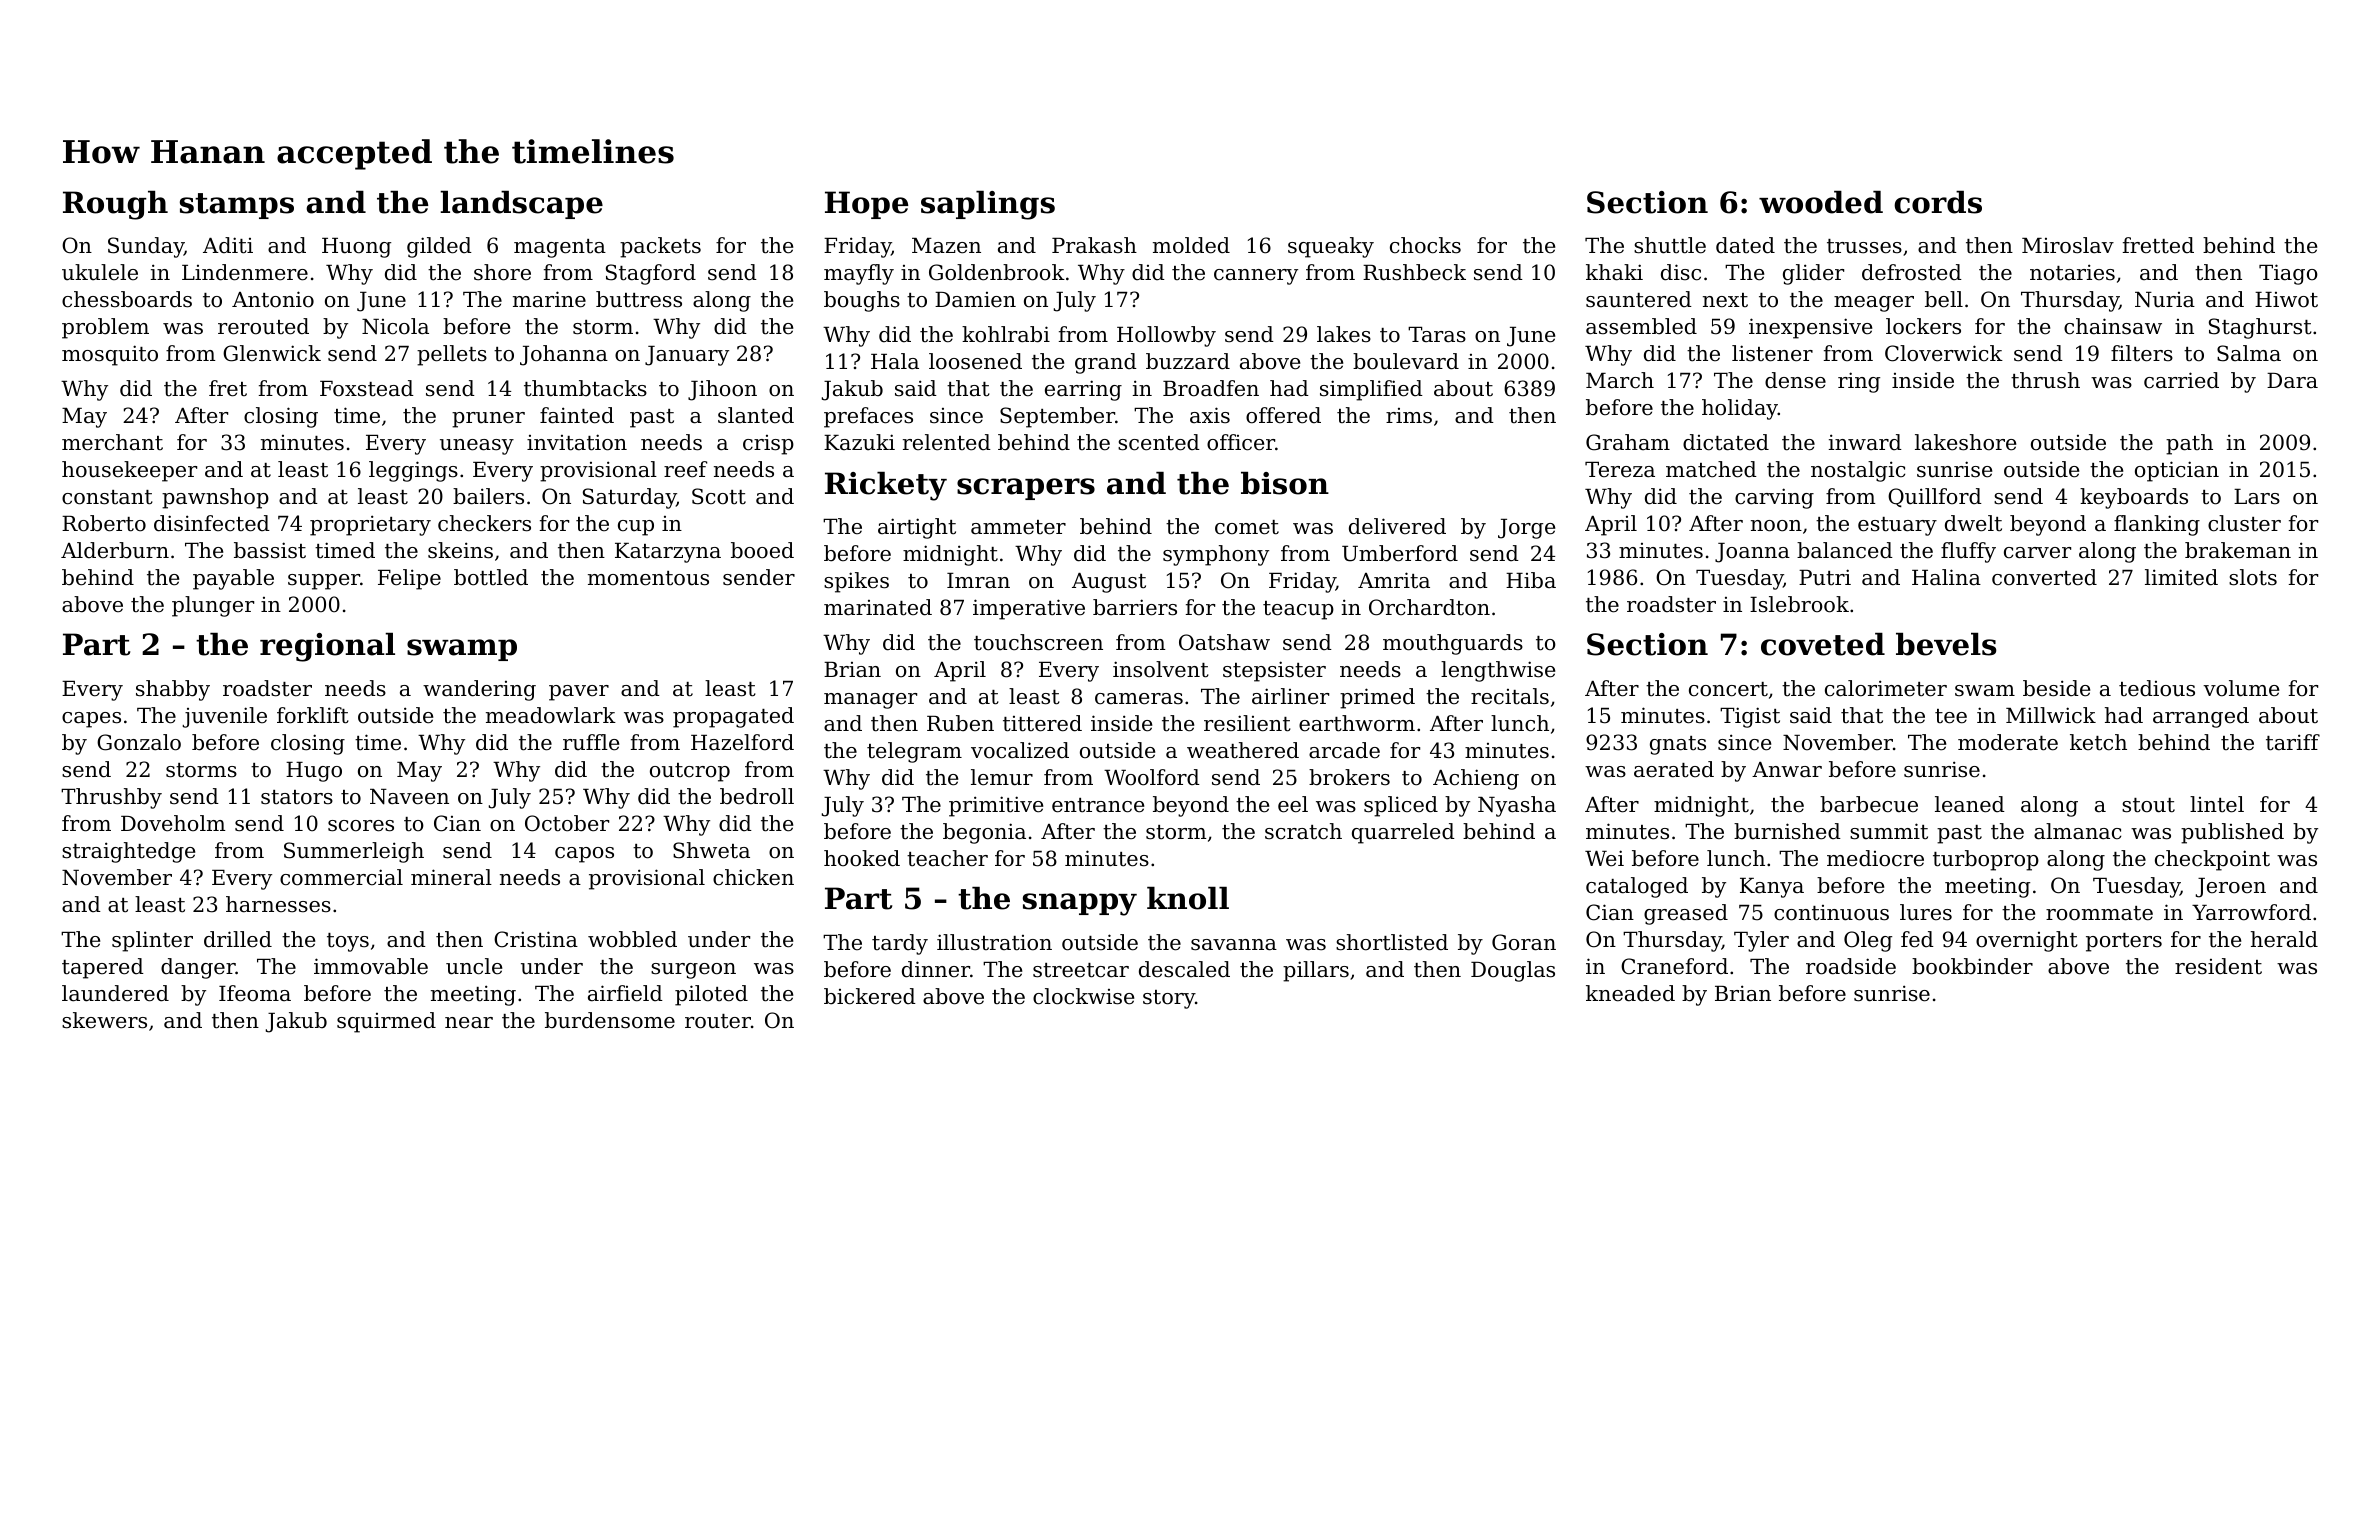 The height and width of the document is (1540, 2380). I want to click on Ifeoma, so click(255, 993).
